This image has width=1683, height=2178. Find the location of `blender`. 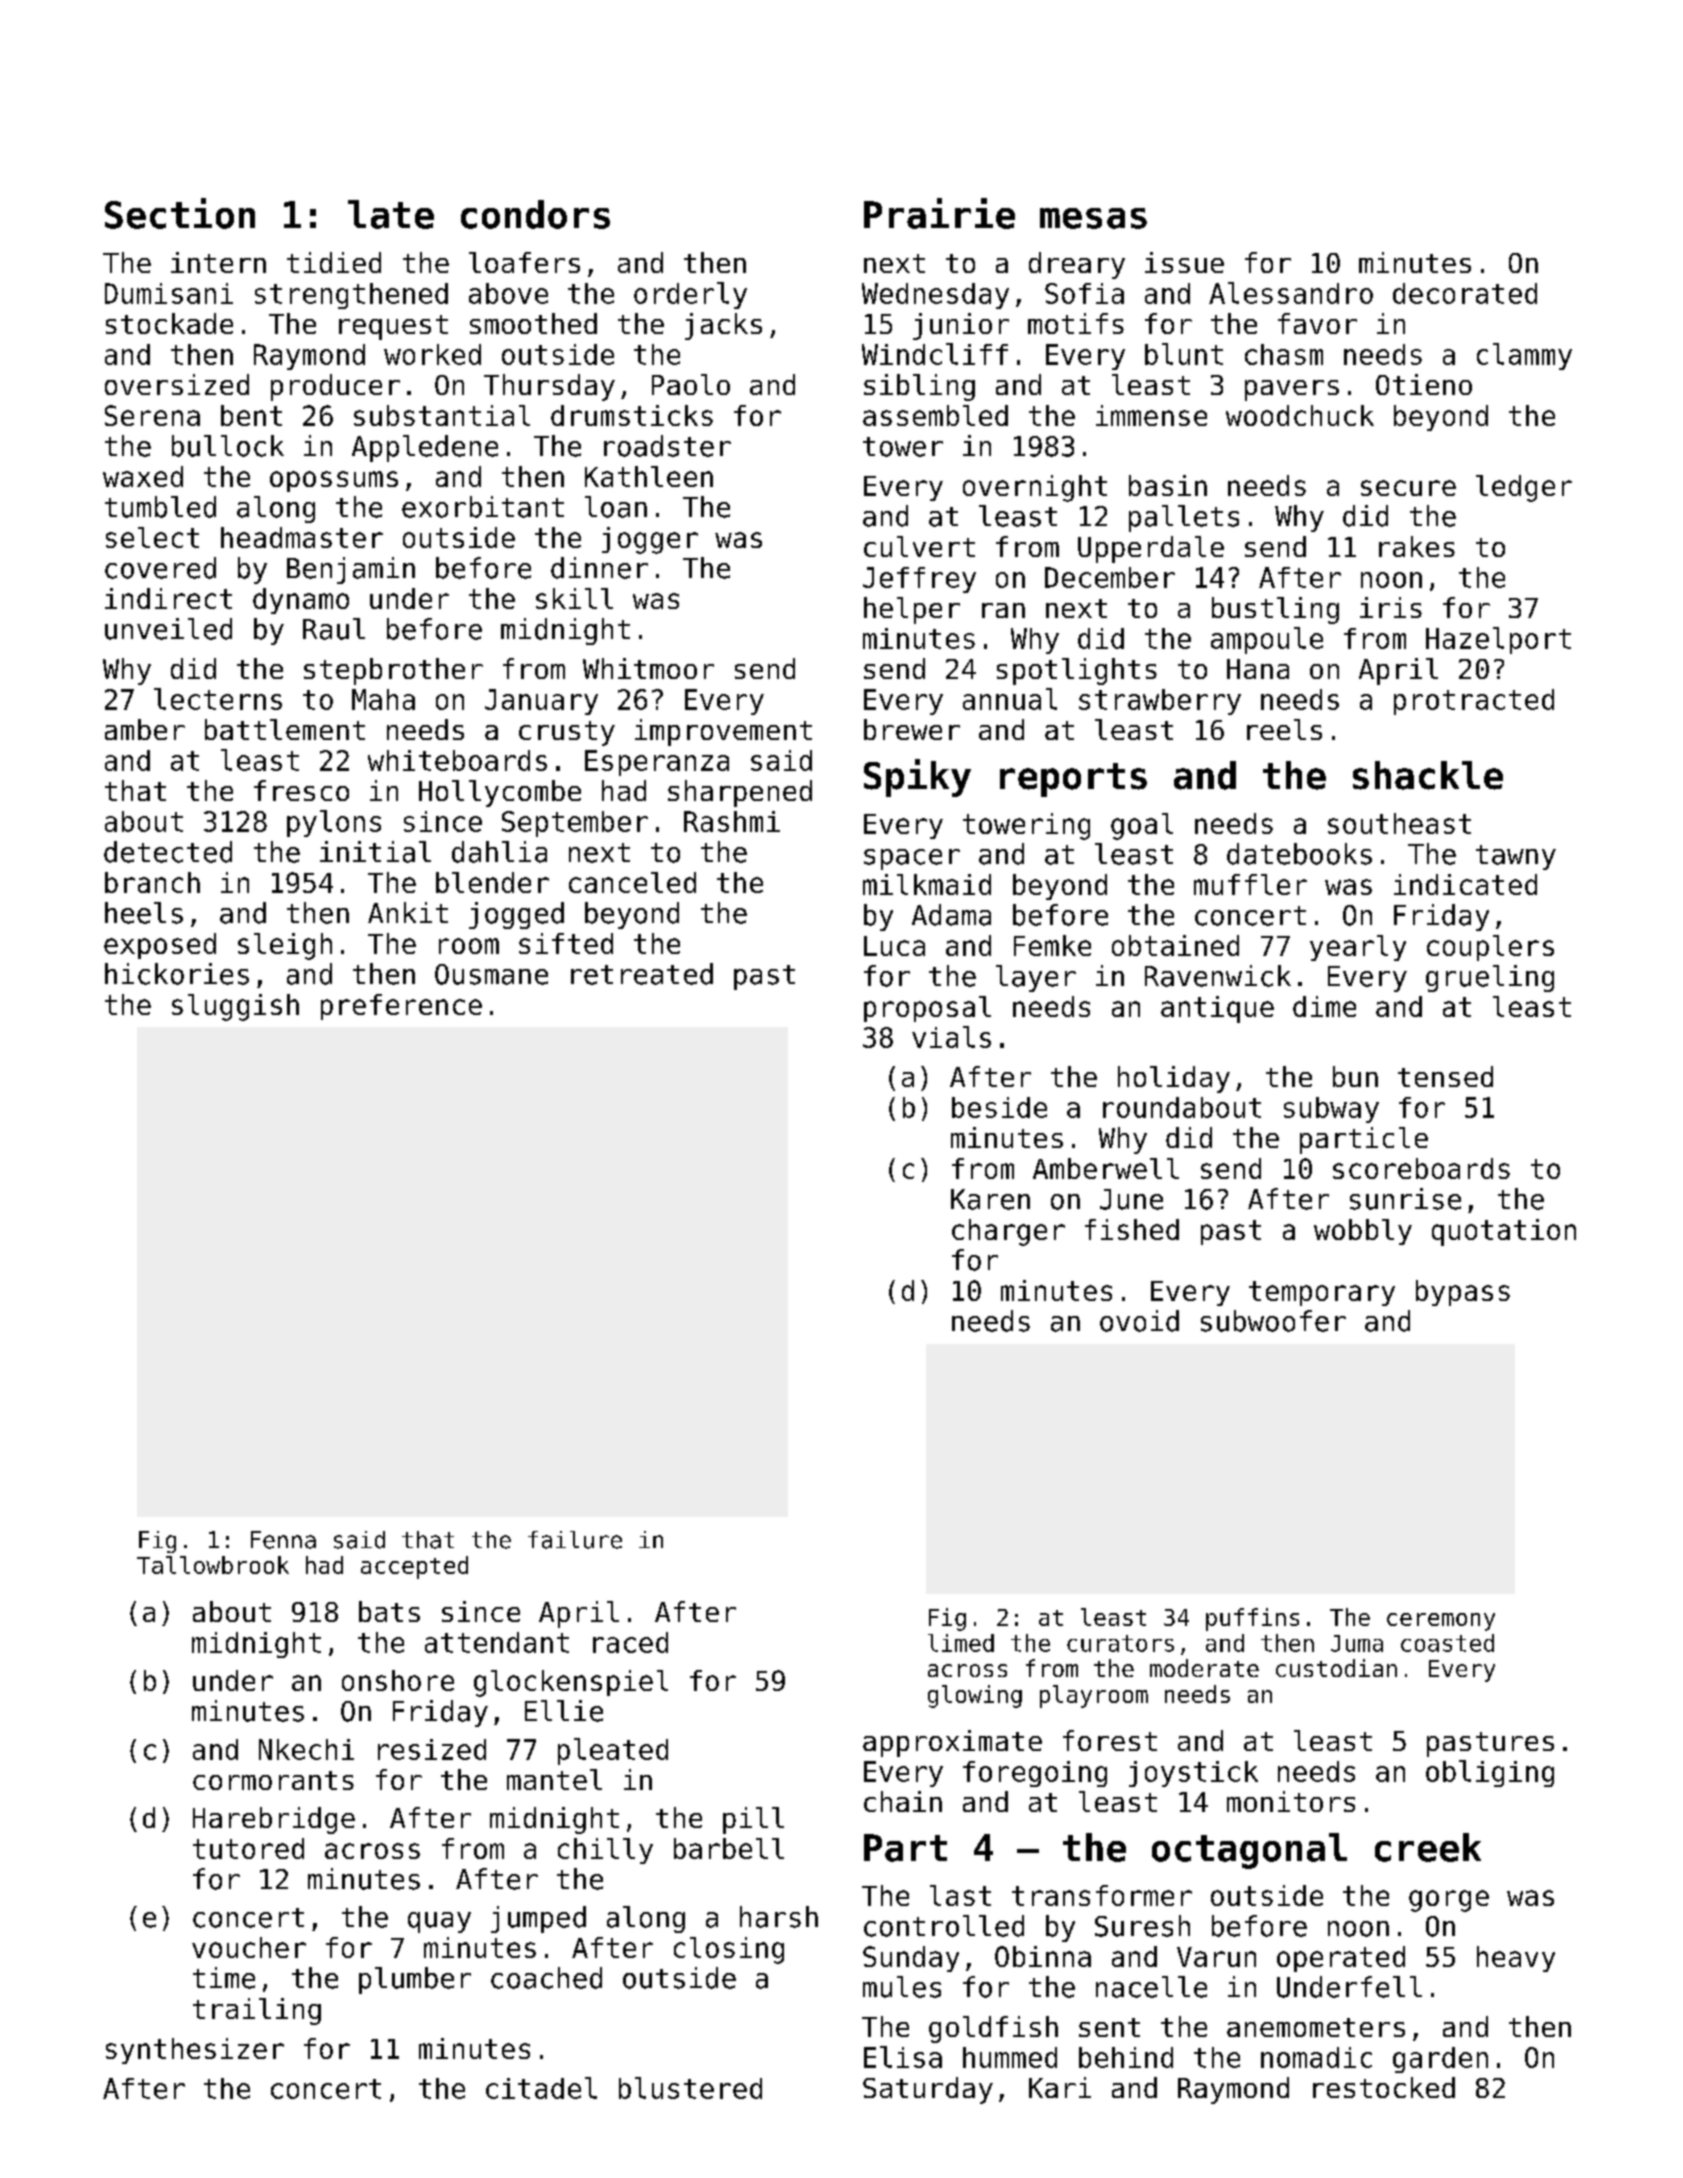

blender is located at coordinates (492, 882).
